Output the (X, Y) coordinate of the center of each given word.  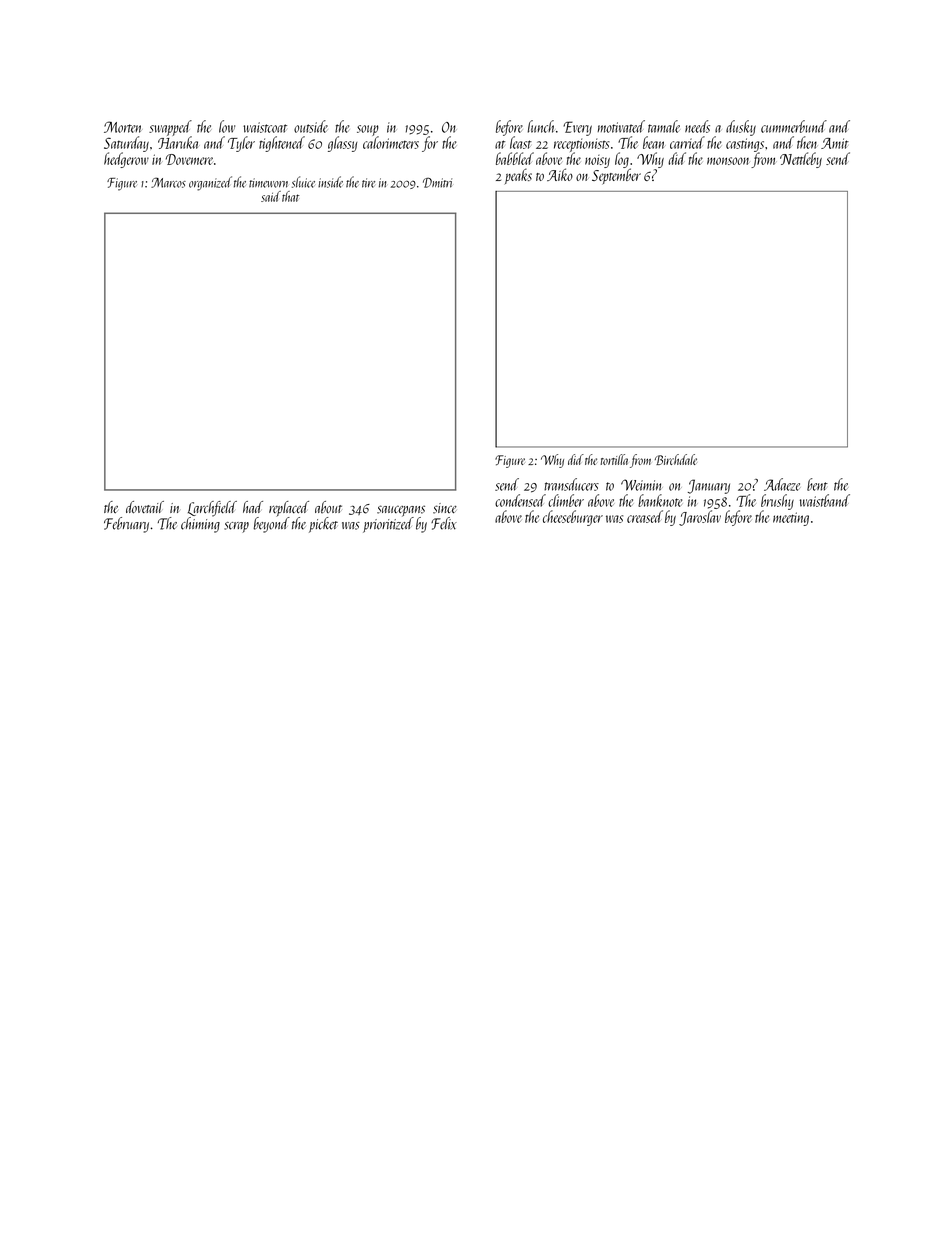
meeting (791, 519)
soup (368, 130)
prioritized (388, 525)
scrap (236, 527)
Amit (835, 143)
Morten (122, 127)
